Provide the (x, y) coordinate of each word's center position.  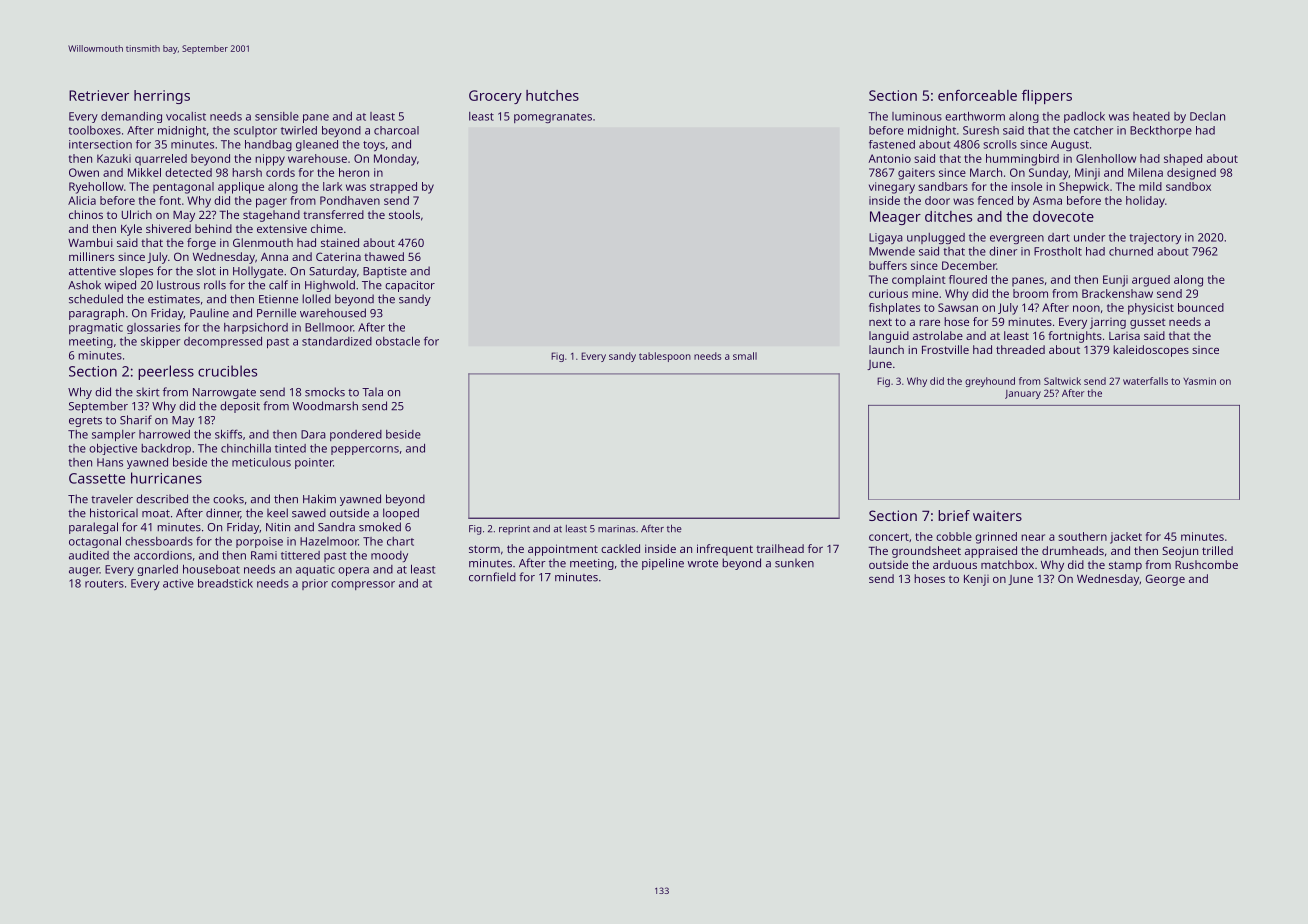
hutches (552, 95)
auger (84, 571)
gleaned (317, 145)
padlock (1084, 117)
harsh (247, 172)
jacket (1126, 538)
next (880, 322)
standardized (337, 341)
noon (1086, 308)
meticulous (261, 462)
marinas (616, 529)
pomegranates (553, 118)
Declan (1207, 116)
